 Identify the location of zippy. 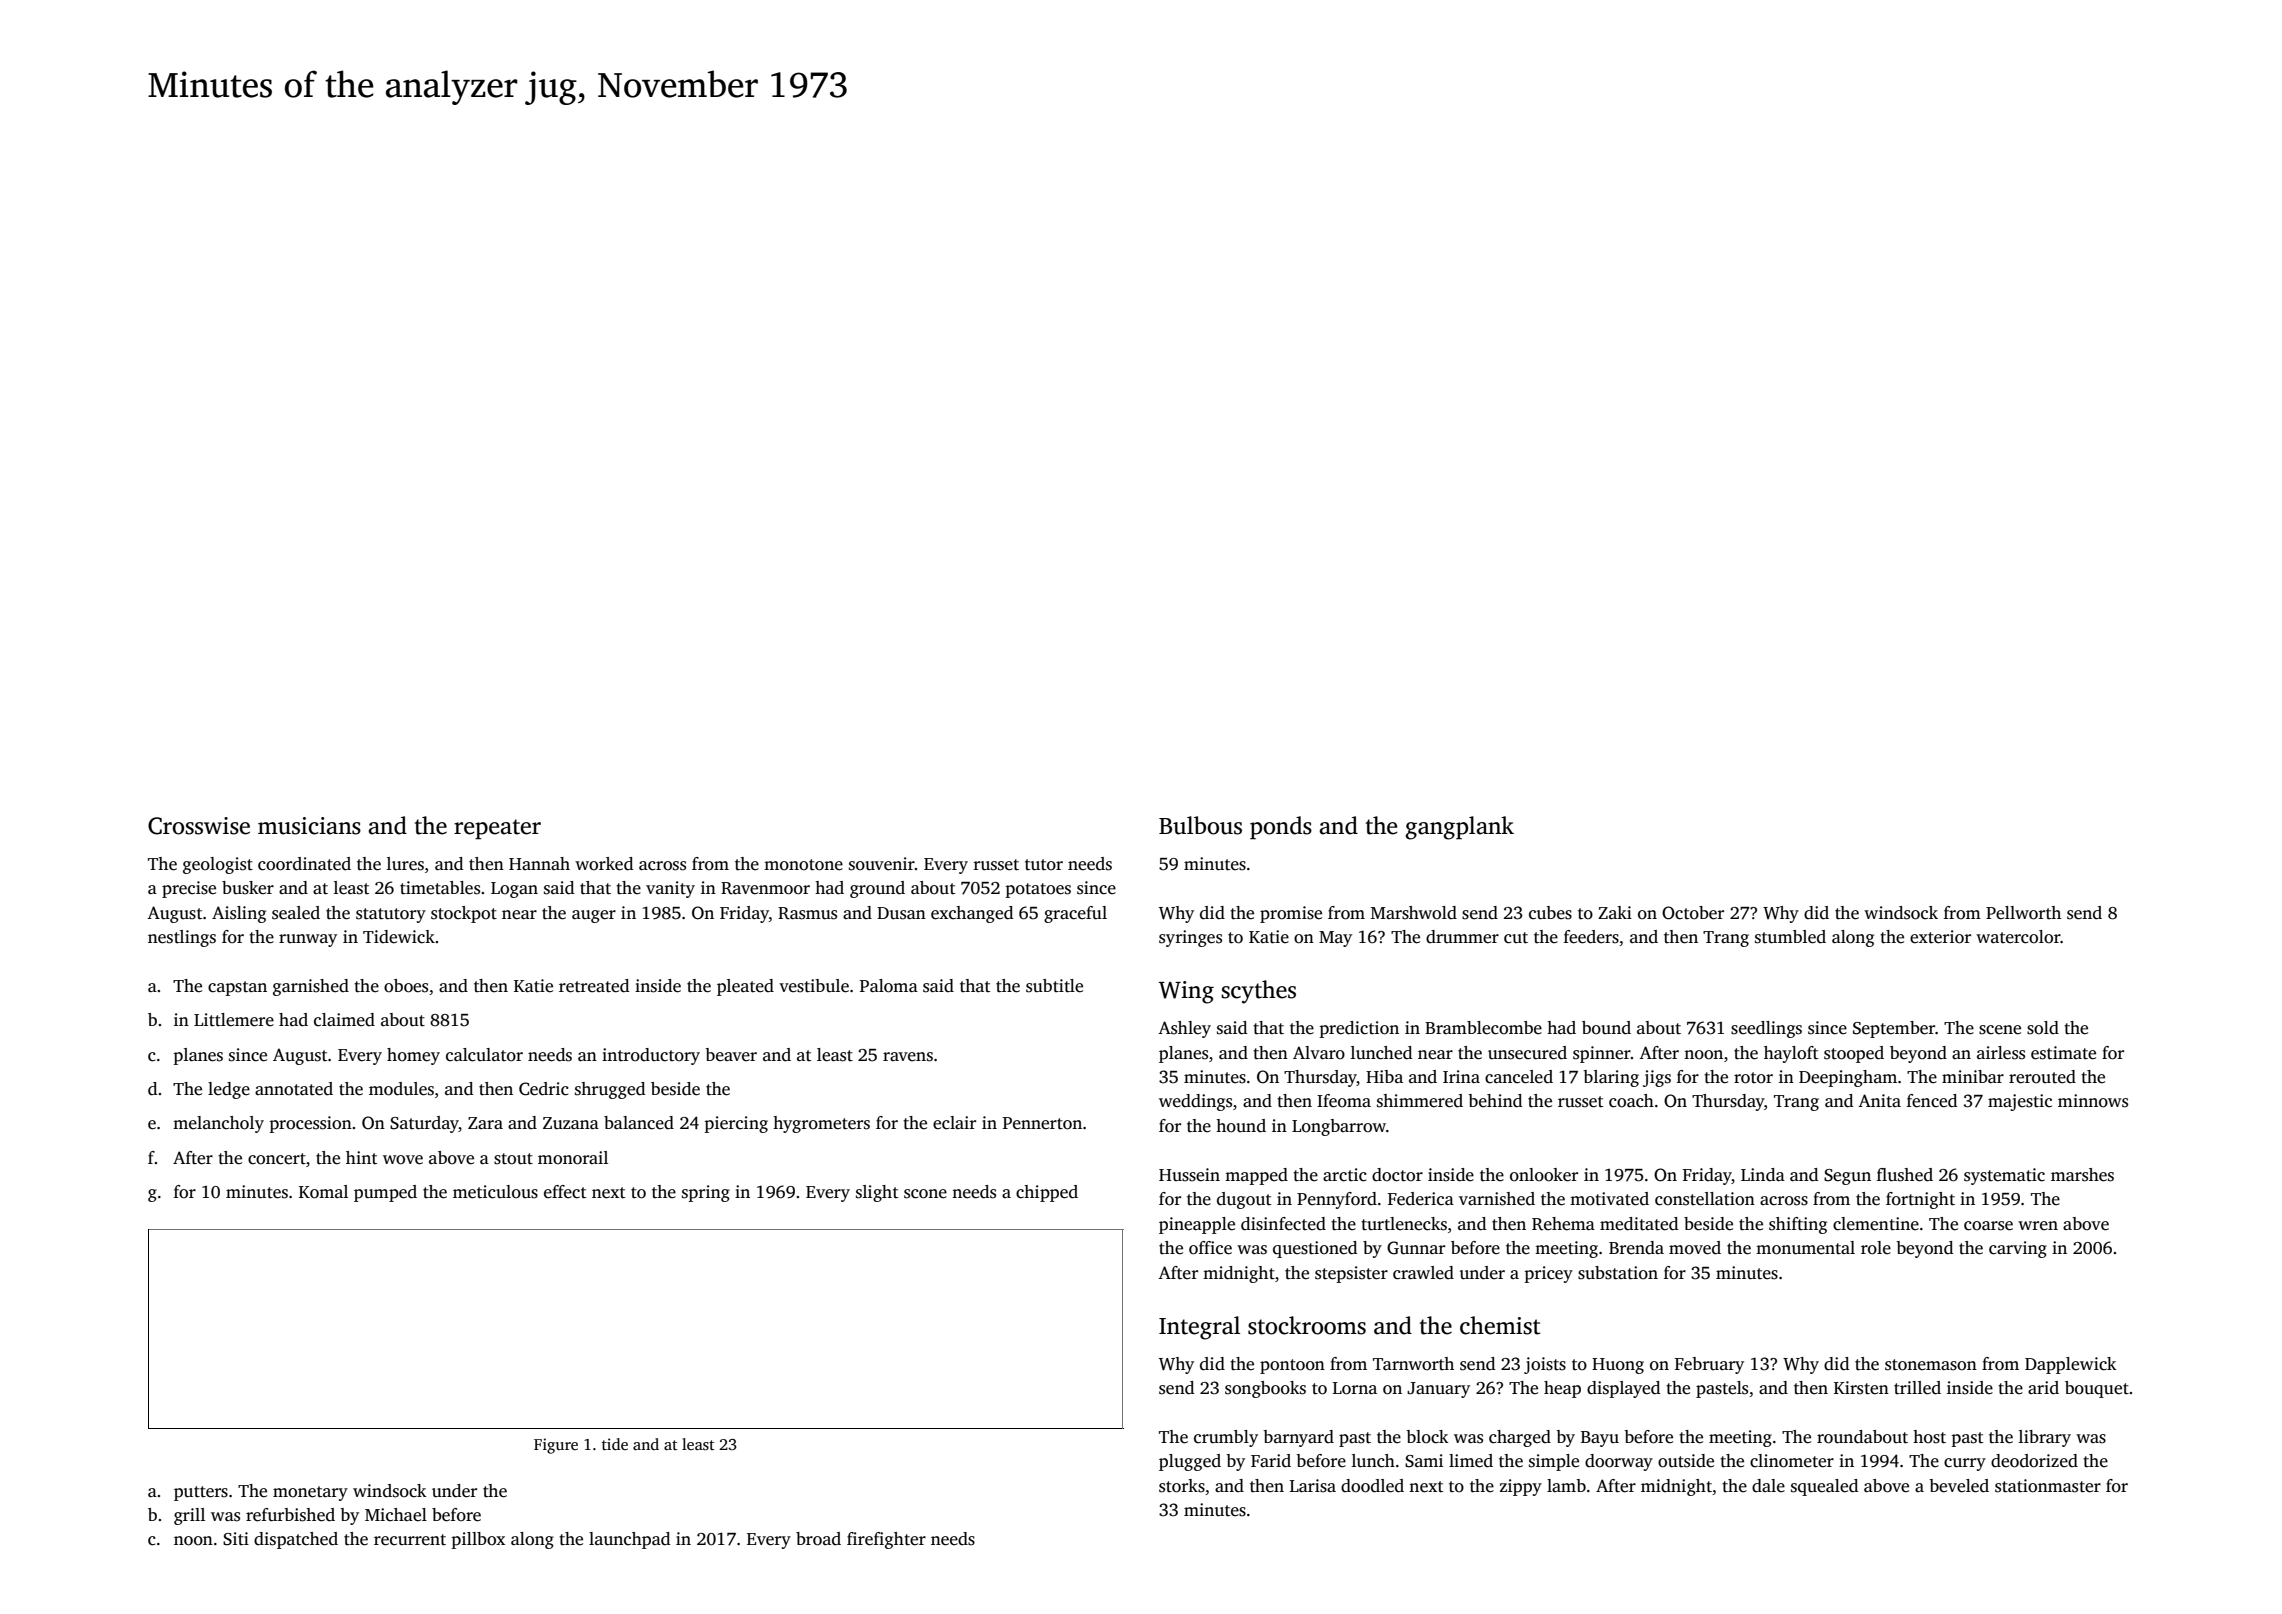
(1521, 1487).
